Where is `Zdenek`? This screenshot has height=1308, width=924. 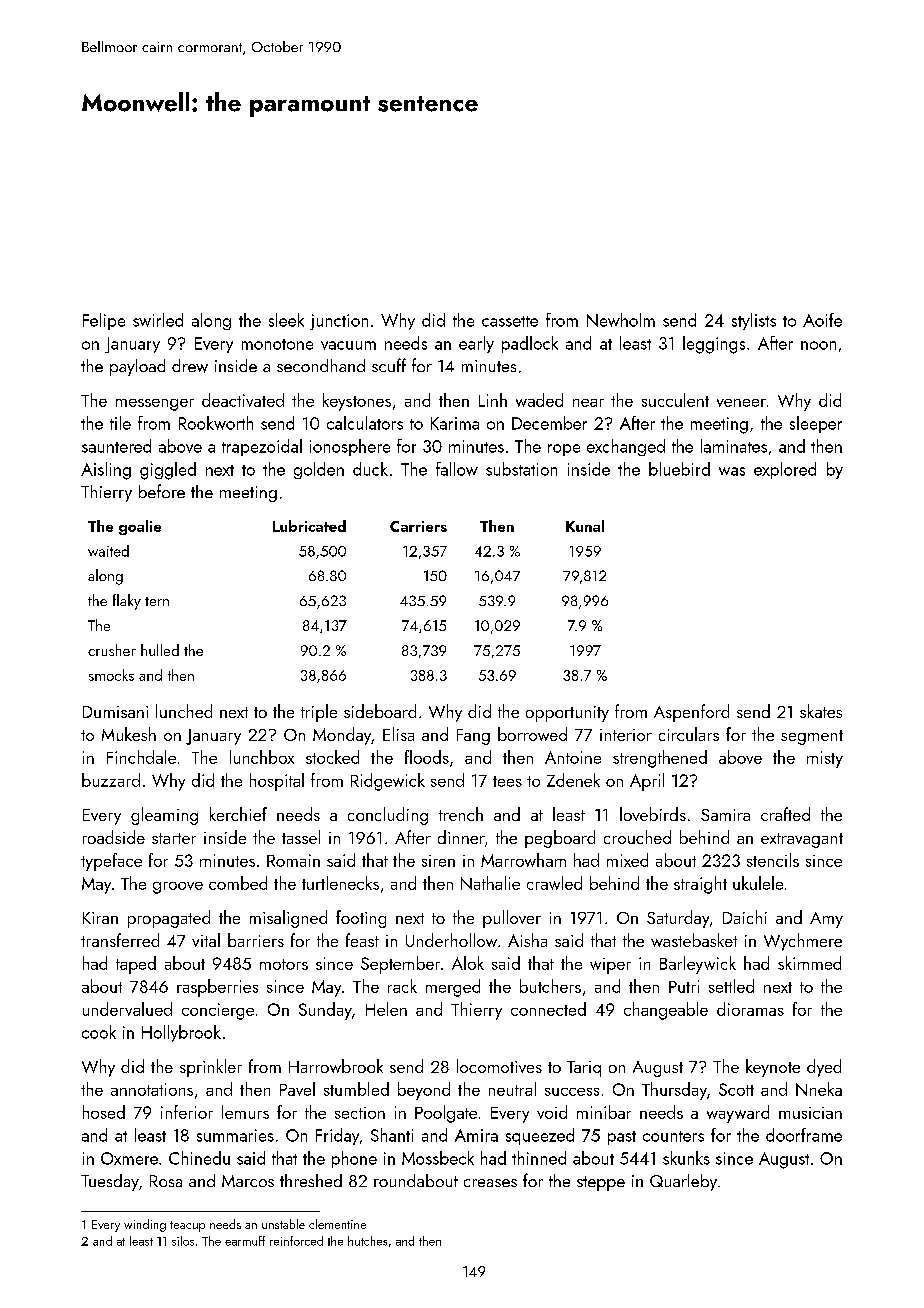 Zdenek is located at coordinates (573, 780).
